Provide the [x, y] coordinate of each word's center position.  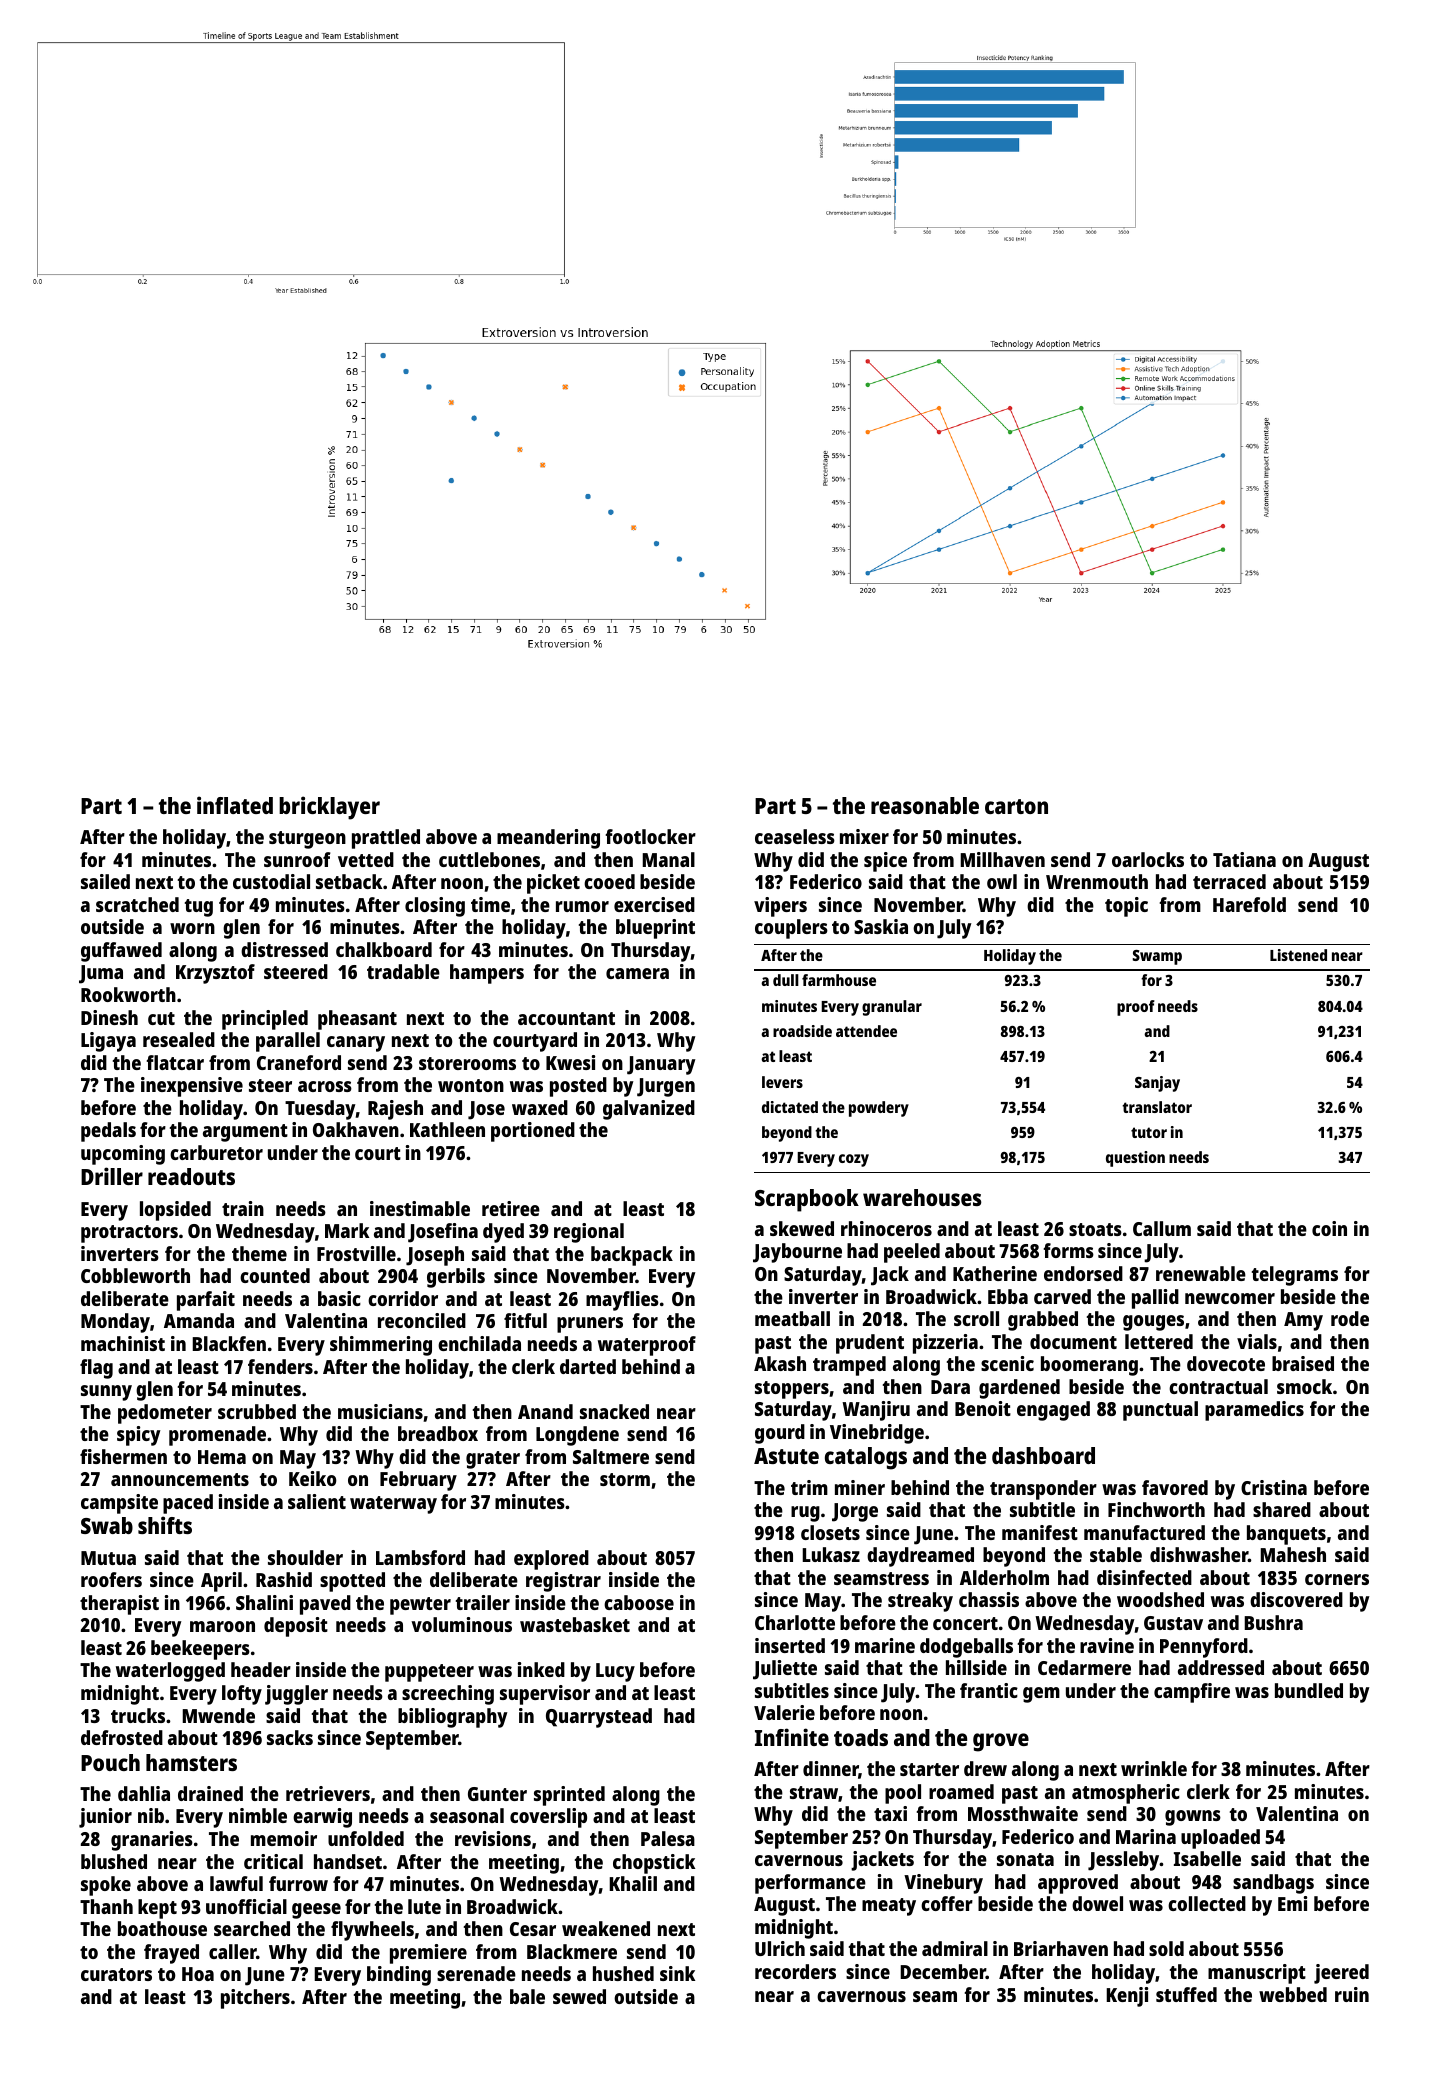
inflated [235, 805]
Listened [1298, 955]
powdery [879, 1109]
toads [861, 1737]
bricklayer [329, 808]
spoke [106, 1886]
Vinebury [943, 1884]
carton [1016, 806]
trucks [138, 1715]
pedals [108, 1132]
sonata [1025, 1859]
